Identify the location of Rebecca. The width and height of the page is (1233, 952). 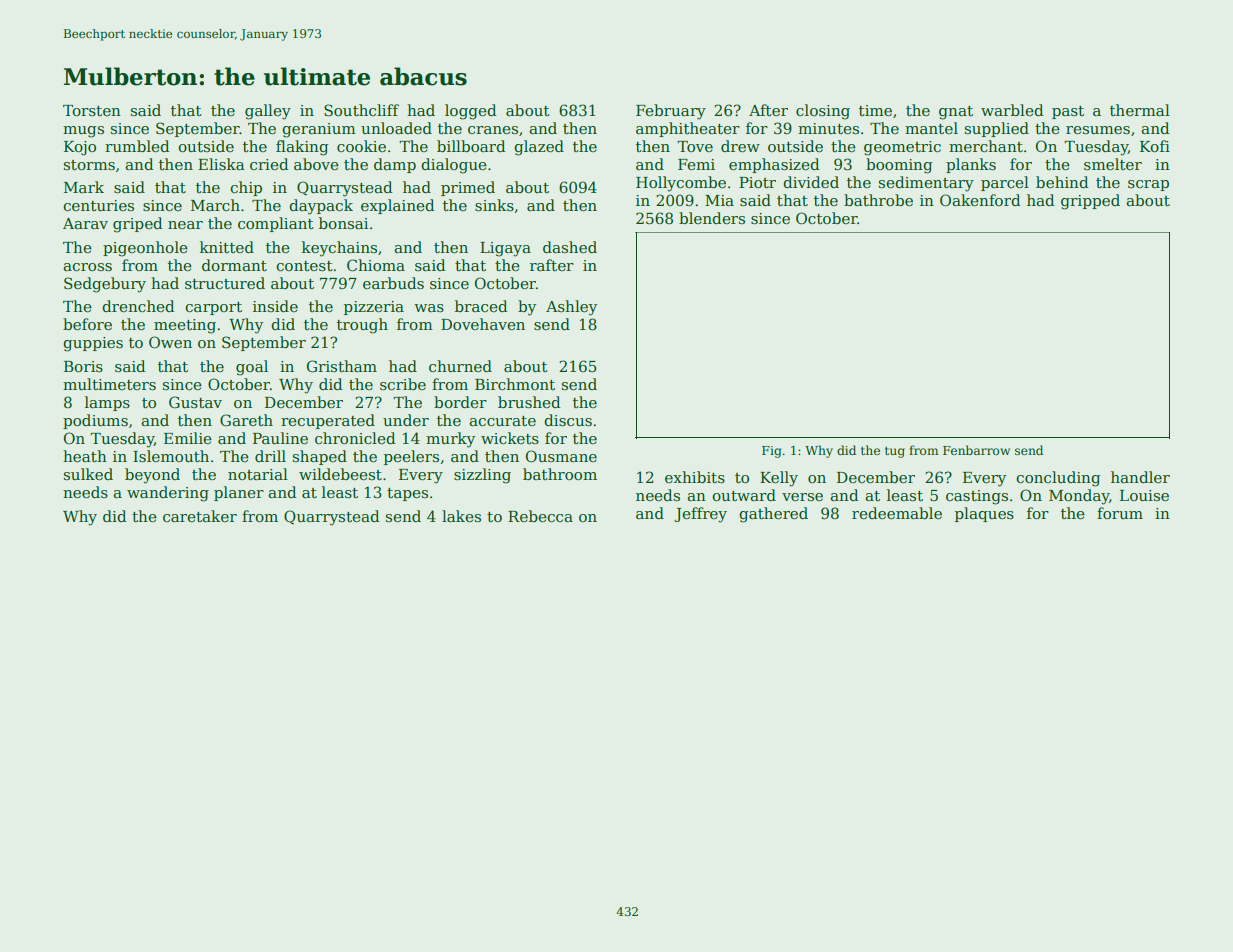
(540, 516).
